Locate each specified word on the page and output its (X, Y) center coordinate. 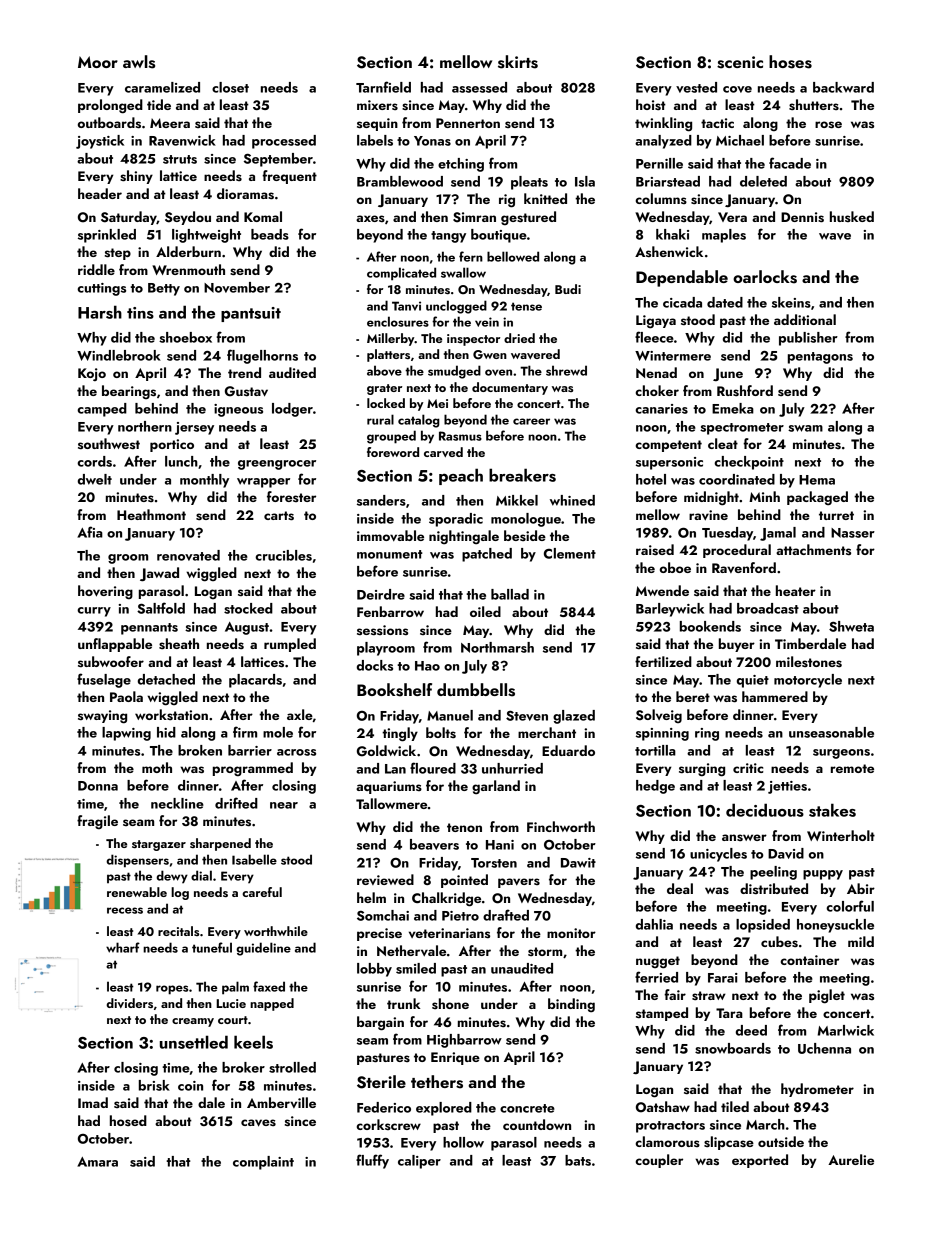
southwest (109, 443)
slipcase (729, 1143)
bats (578, 1160)
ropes (172, 990)
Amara (97, 1162)
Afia (90, 532)
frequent (289, 177)
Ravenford (744, 567)
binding (571, 1005)
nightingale (464, 537)
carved (443, 452)
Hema (817, 480)
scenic (740, 62)
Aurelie (851, 1159)
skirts (518, 62)
